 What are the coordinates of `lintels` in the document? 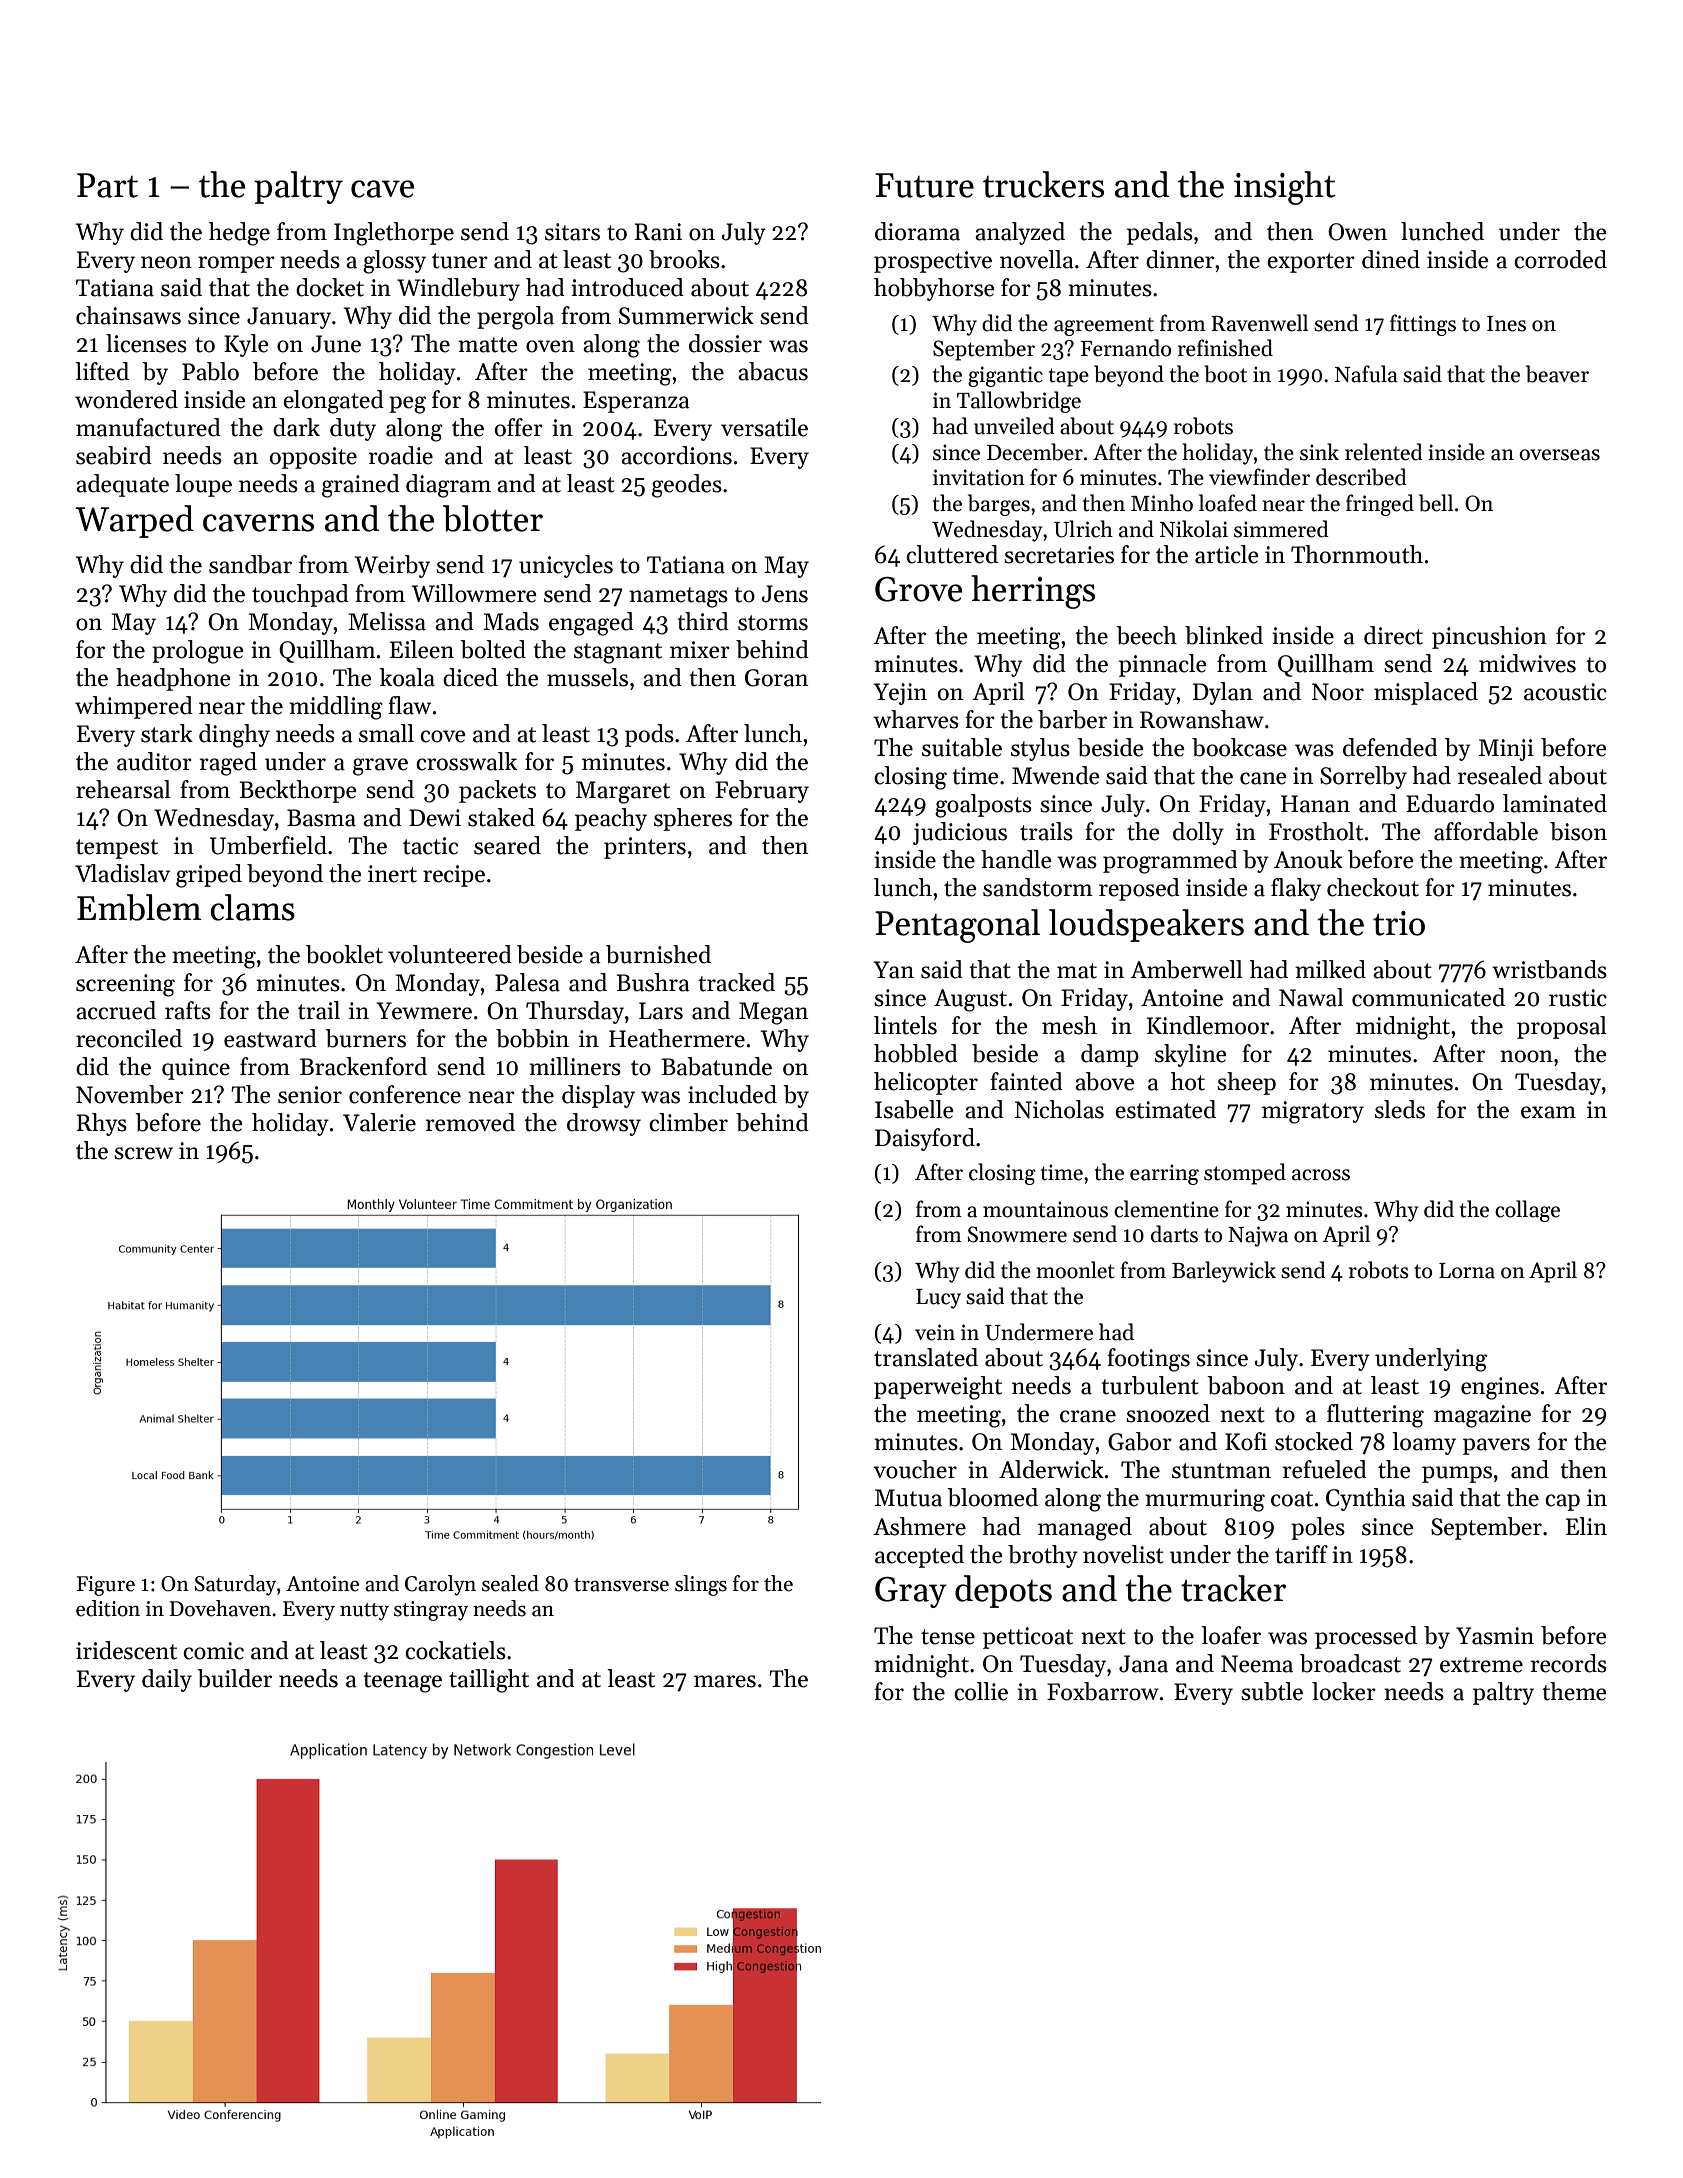 It's located at (905, 1025).
